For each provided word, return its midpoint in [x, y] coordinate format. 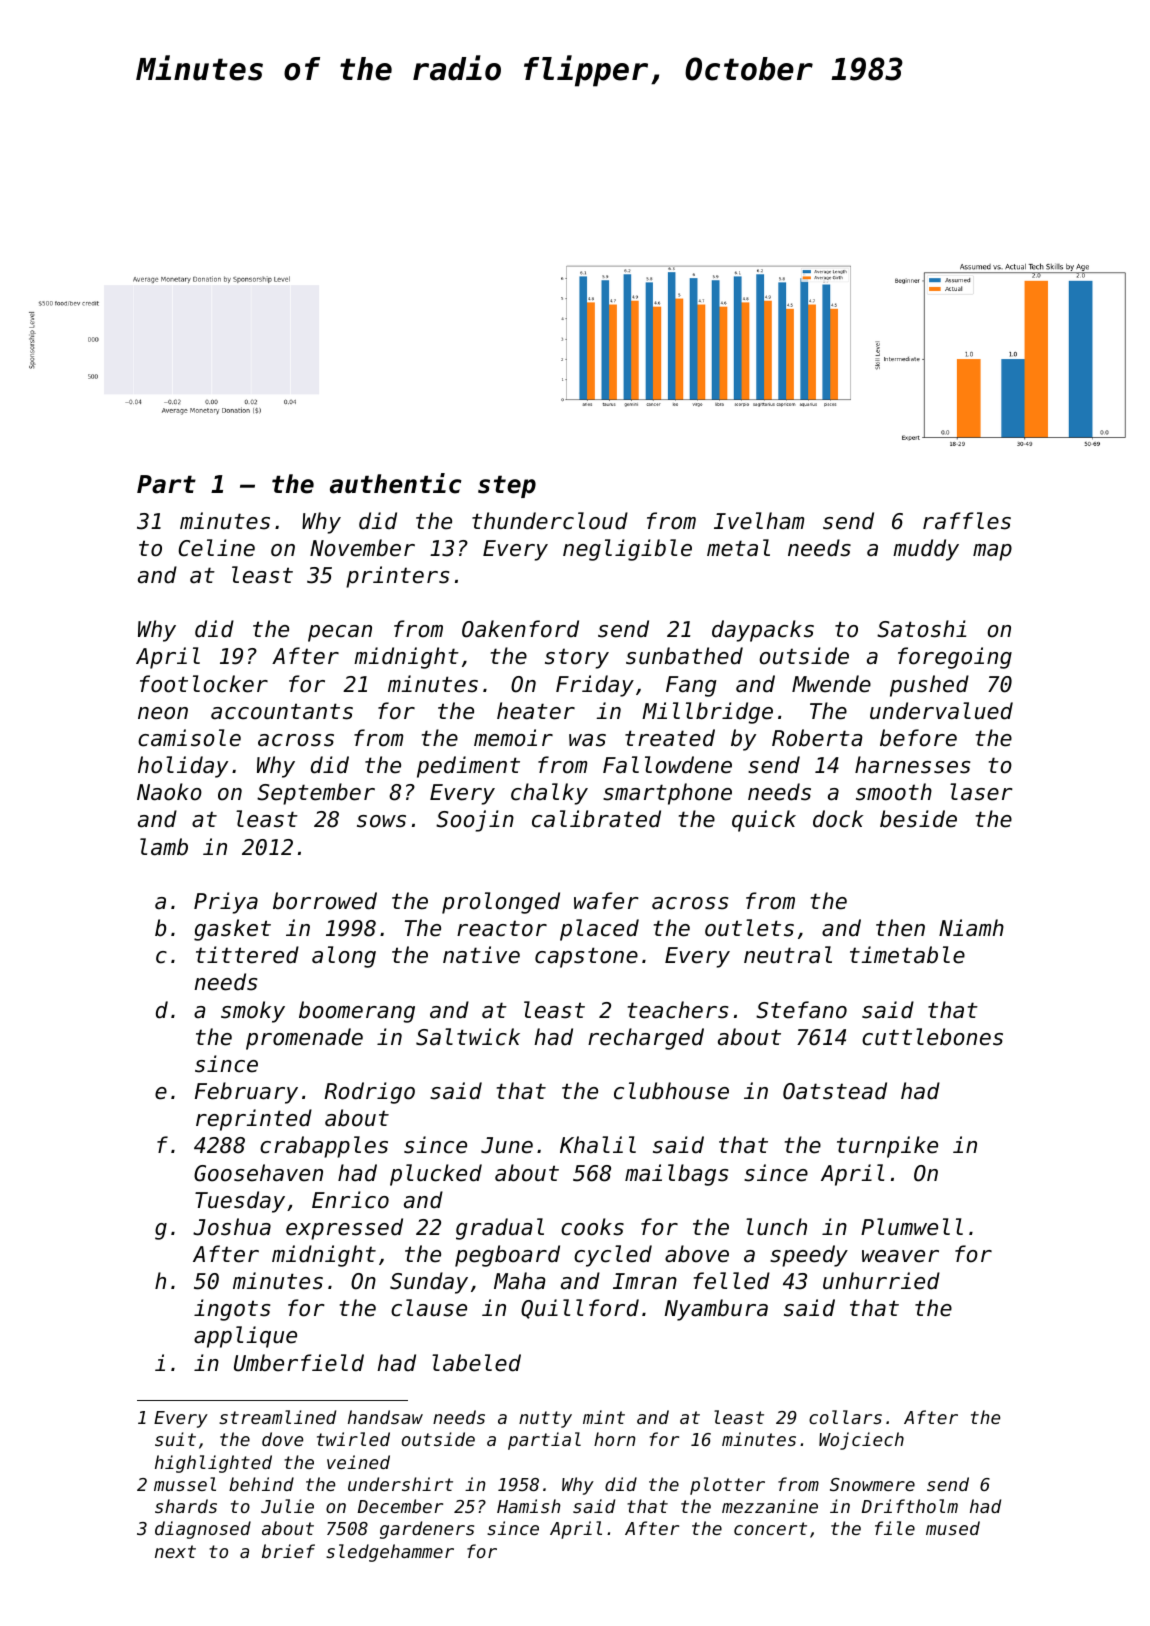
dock [838, 819]
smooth [894, 792]
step [507, 487]
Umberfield [299, 1363]
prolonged [501, 903]
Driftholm [910, 1506]
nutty [545, 1419]
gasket [232, 930]
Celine [217, 548]
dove [282, 1439]
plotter [727, 1486]
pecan [340, 633]
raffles [967, 521]
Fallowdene [667, 765]
